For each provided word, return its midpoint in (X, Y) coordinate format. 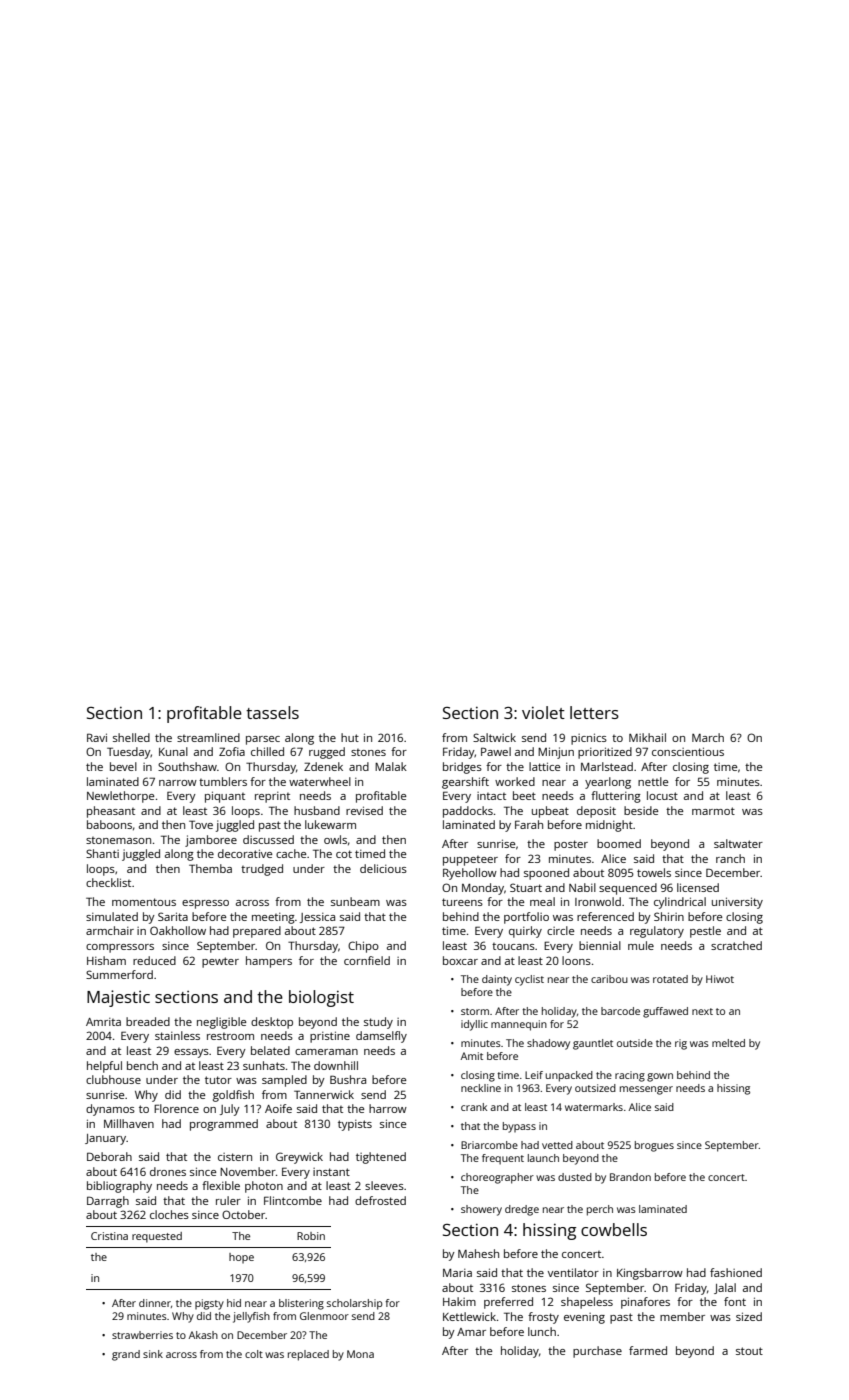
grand (126, 1355)
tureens (462, 902)
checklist (108, 882)
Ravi (97, 737)
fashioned (736, 1272)
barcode (620, 1011)
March (708, 737)
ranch (730, 858)
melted (728, 1043)
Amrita (103, 1022)
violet (543, 712)
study (378, 1023)
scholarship (355, 1304)
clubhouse (113, 1079)
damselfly (381, 1037)
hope (241, 1258)
